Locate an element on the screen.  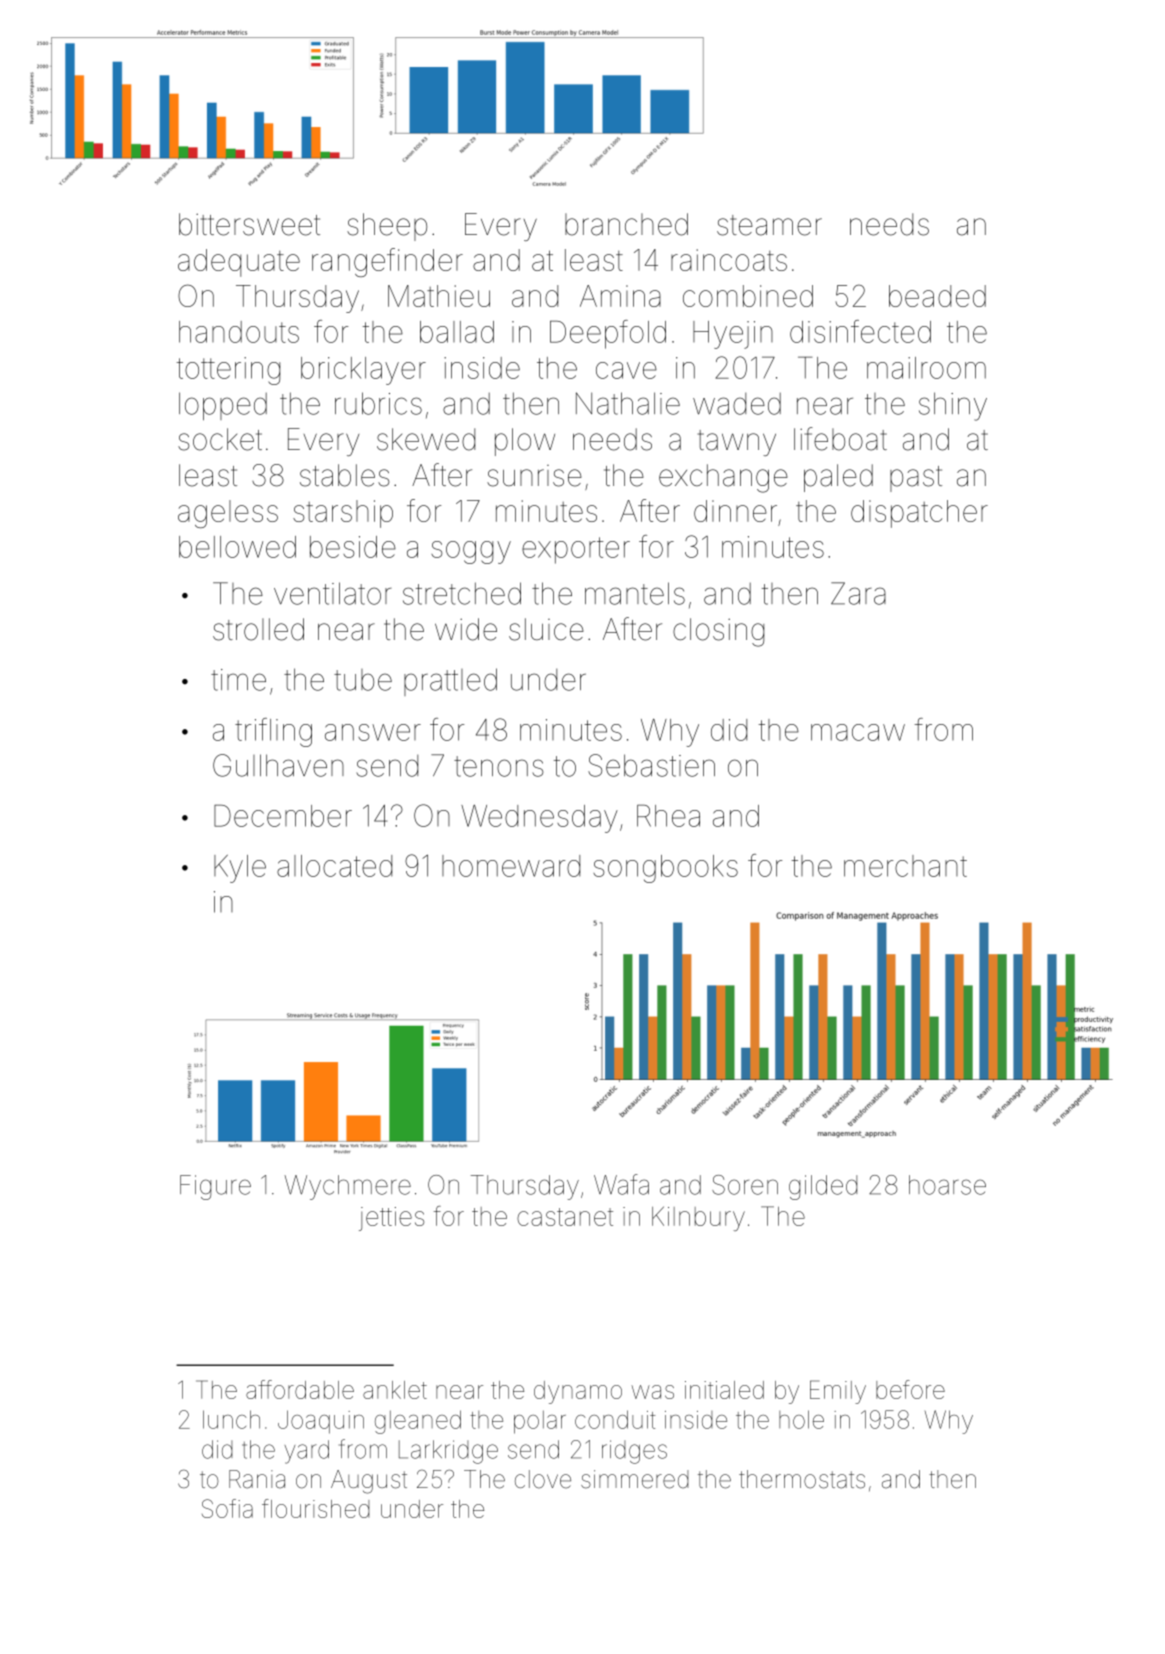
branched is located at coordinates (626, 224).
